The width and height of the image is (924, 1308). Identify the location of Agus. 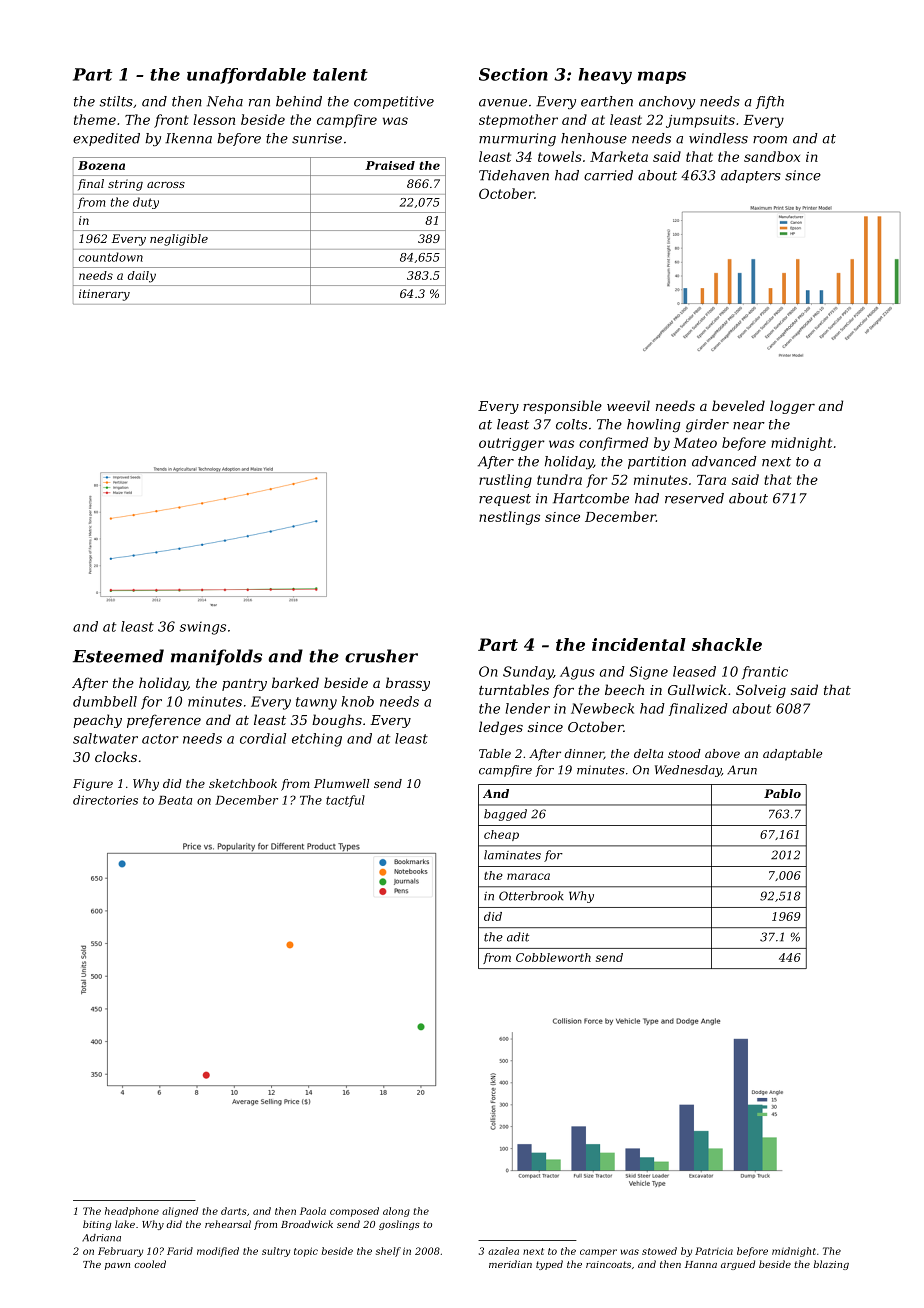
(577, 673).
